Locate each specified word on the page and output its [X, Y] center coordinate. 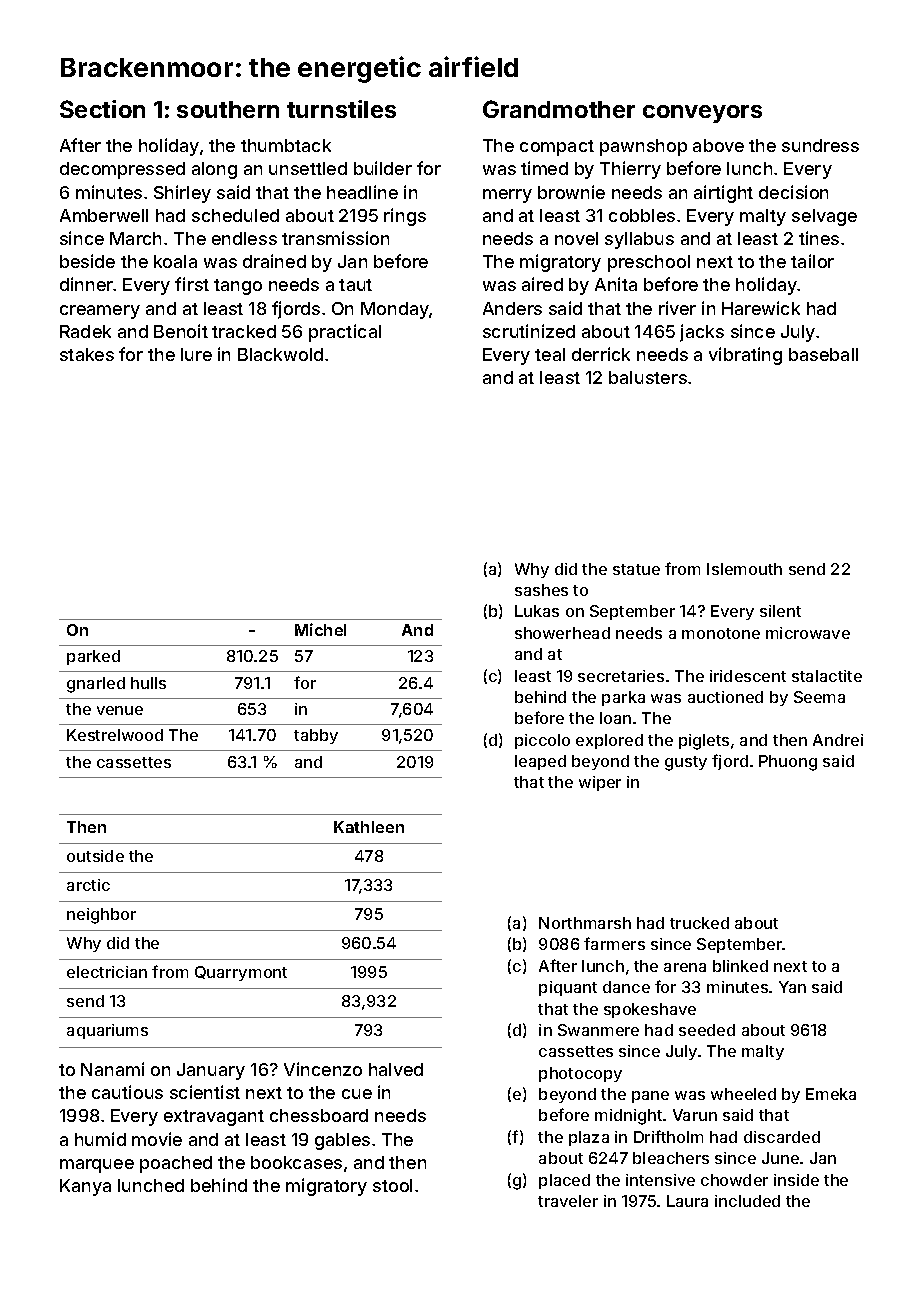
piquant [568, 988]
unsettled [308, 168]
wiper [600, 783]
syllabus [639, 240]
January [211, 1071]
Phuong [788, 763]
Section [102, 109]
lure [196, 354]
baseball [823, 354]
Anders [512, 308]
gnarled [96, 685]
